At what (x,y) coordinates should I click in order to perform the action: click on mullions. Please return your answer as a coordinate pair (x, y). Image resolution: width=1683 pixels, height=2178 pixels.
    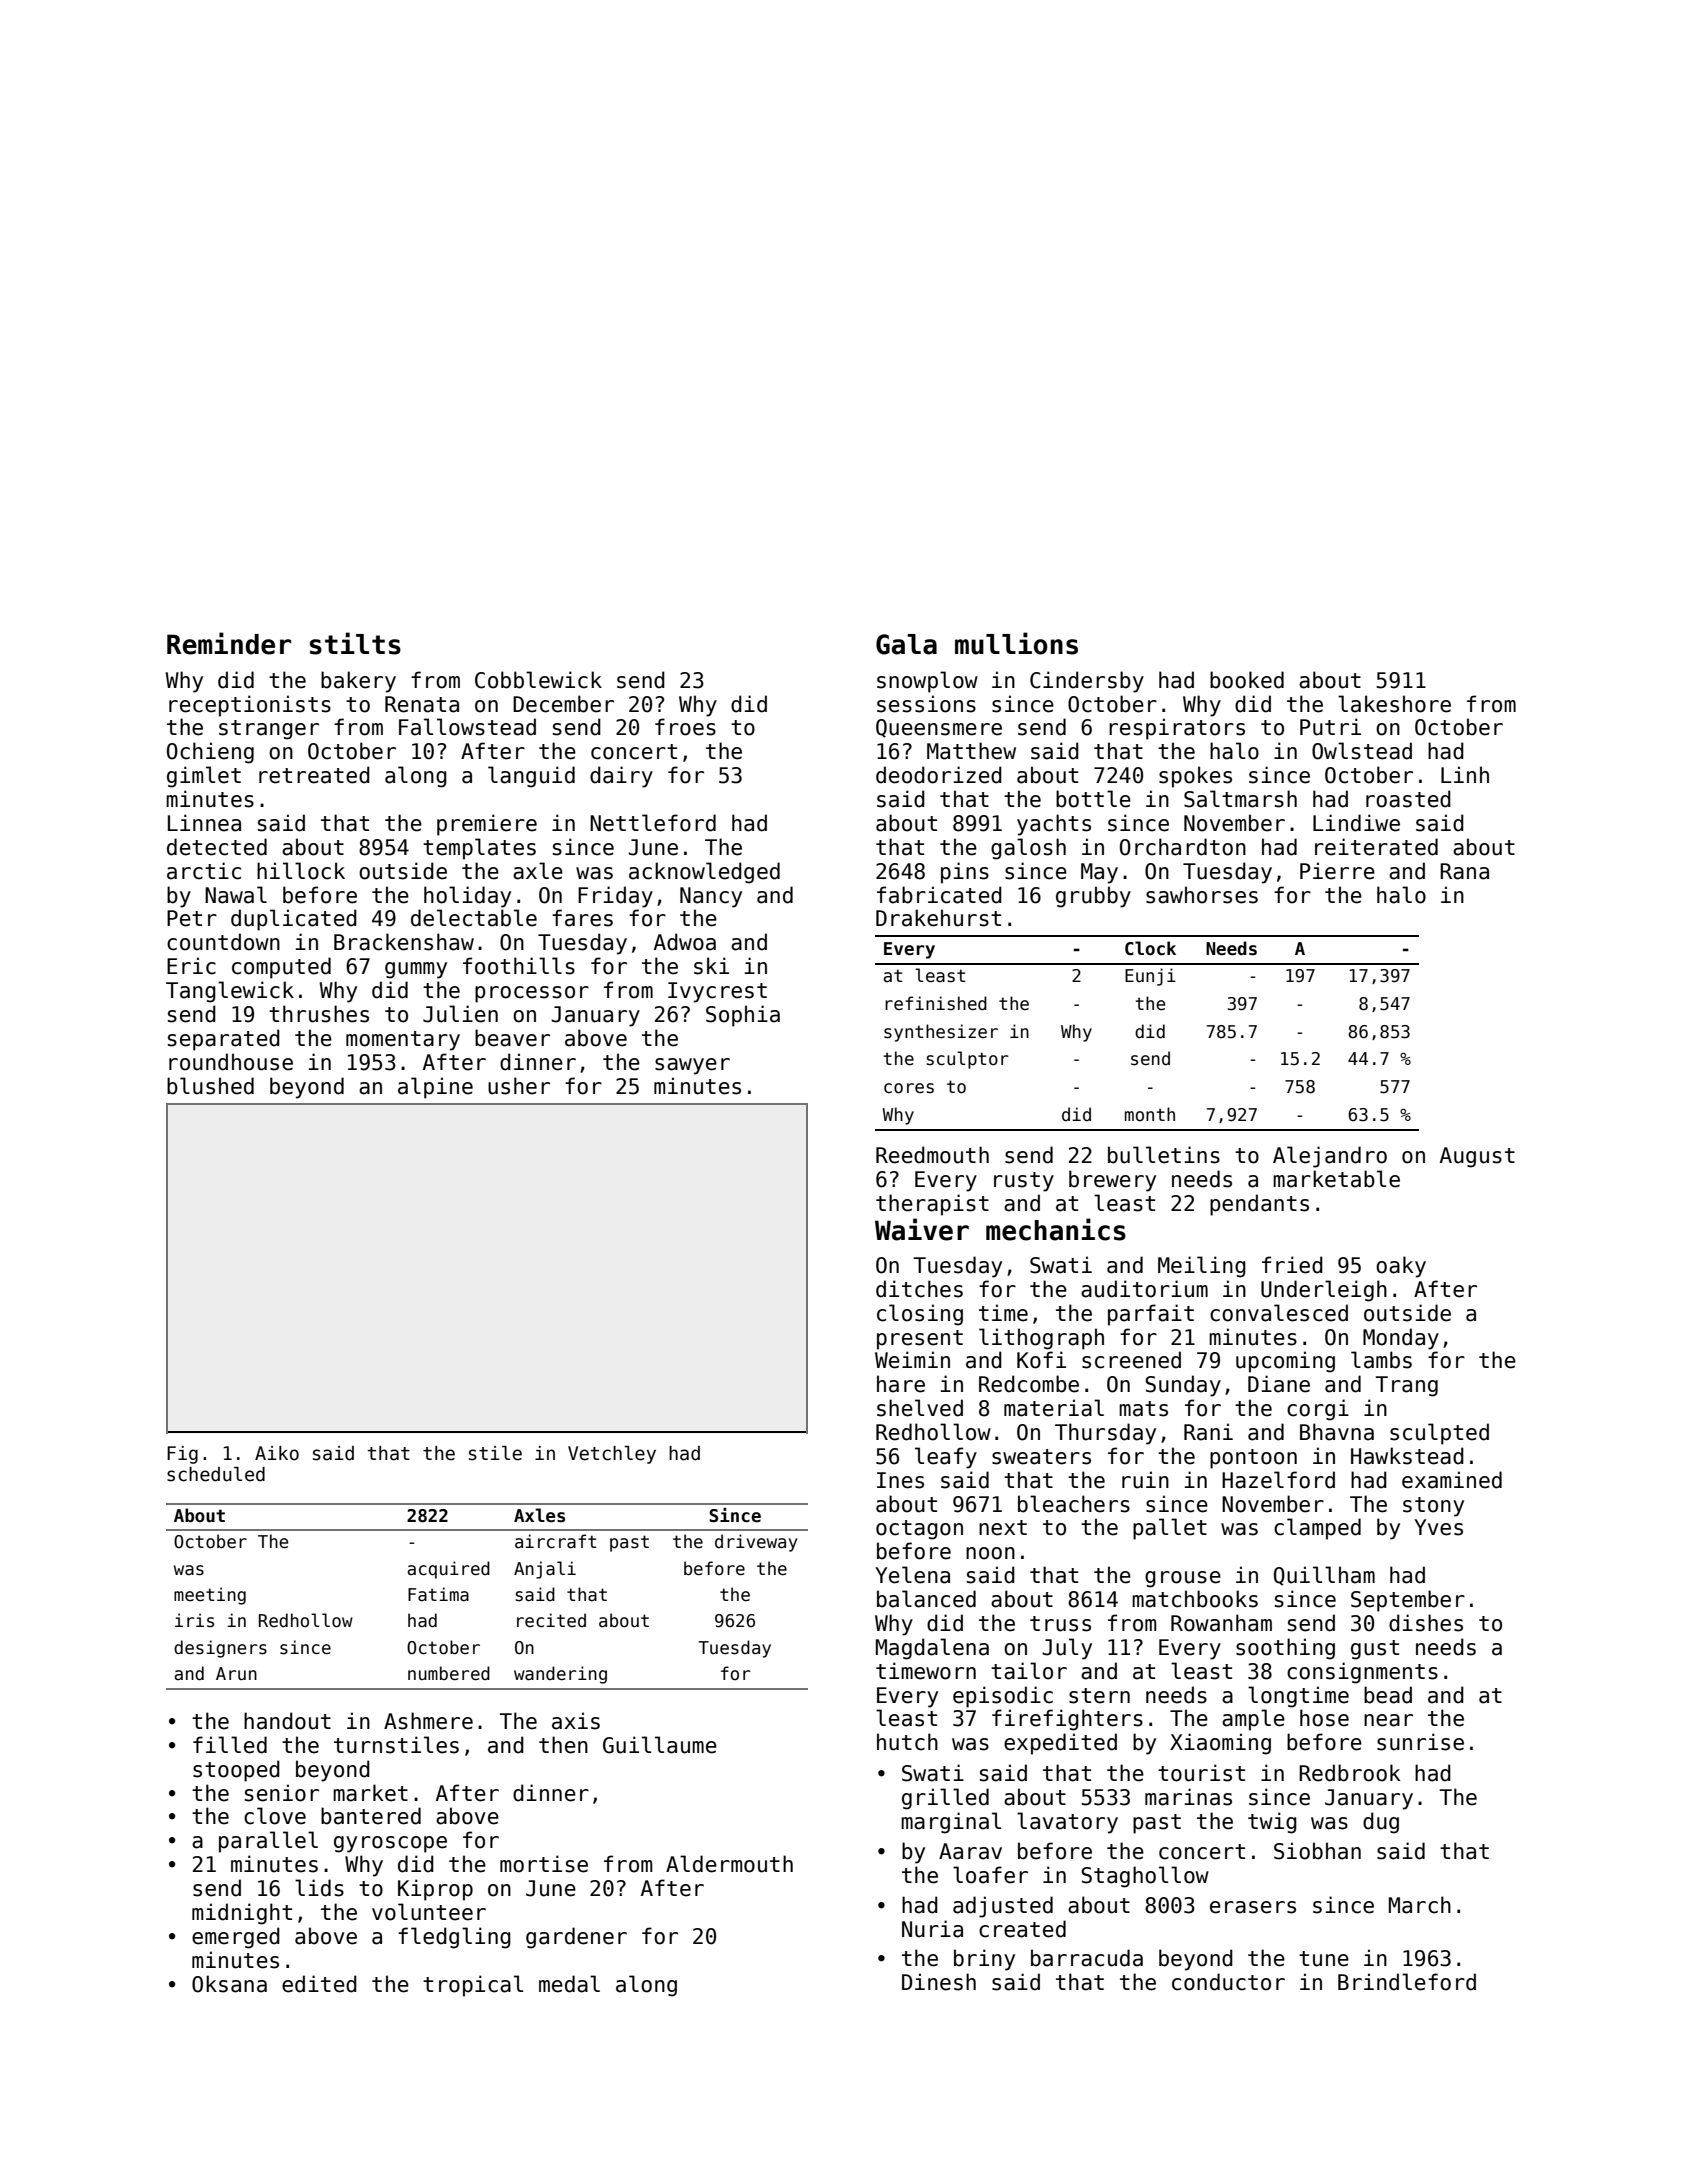
    Looking at the image, I should click on (1016, 643).
